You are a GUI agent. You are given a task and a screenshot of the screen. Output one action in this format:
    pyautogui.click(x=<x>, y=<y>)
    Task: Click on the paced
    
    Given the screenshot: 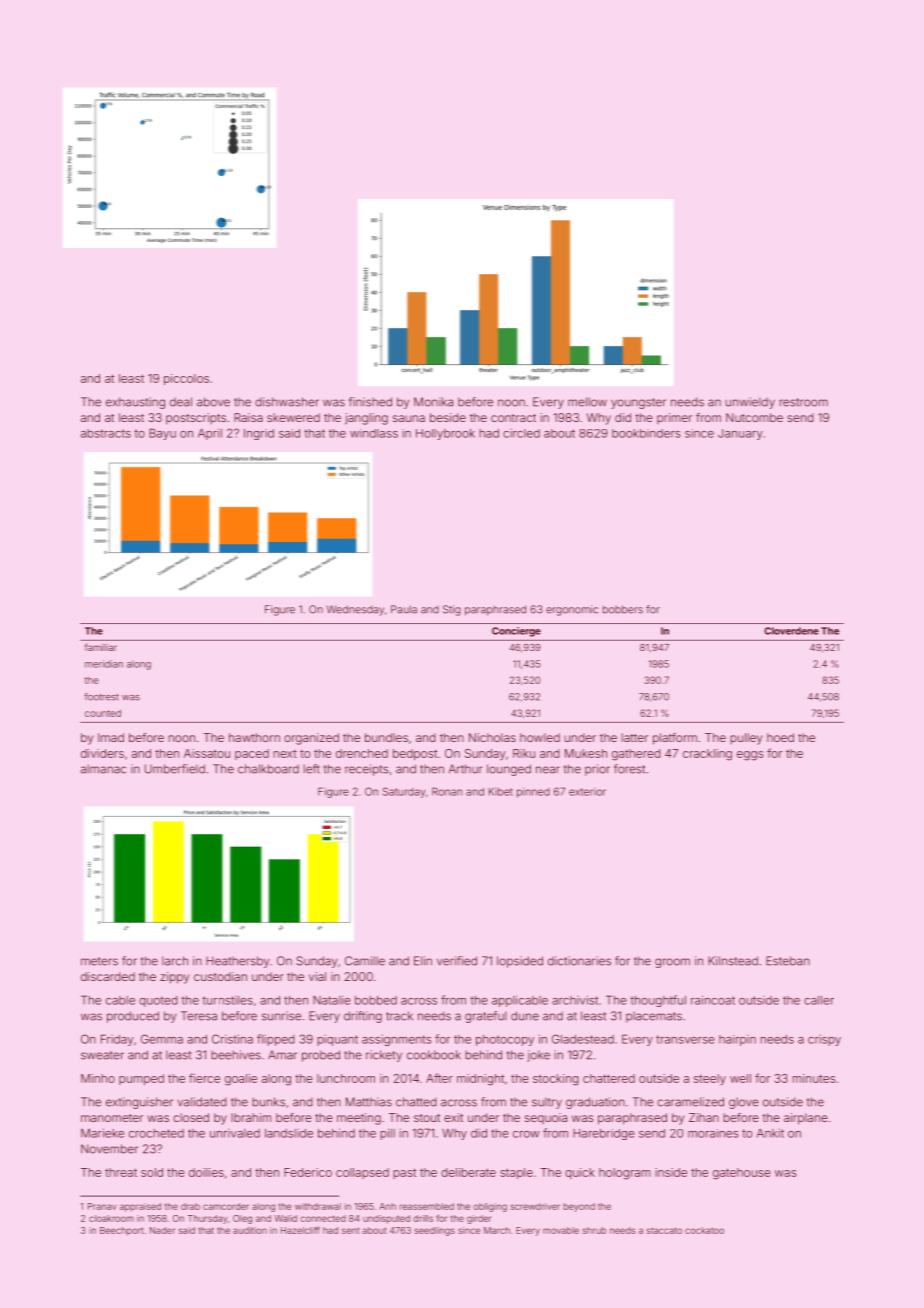 What is the action you would take?
    pyautogui.click(x=252, y=754)
